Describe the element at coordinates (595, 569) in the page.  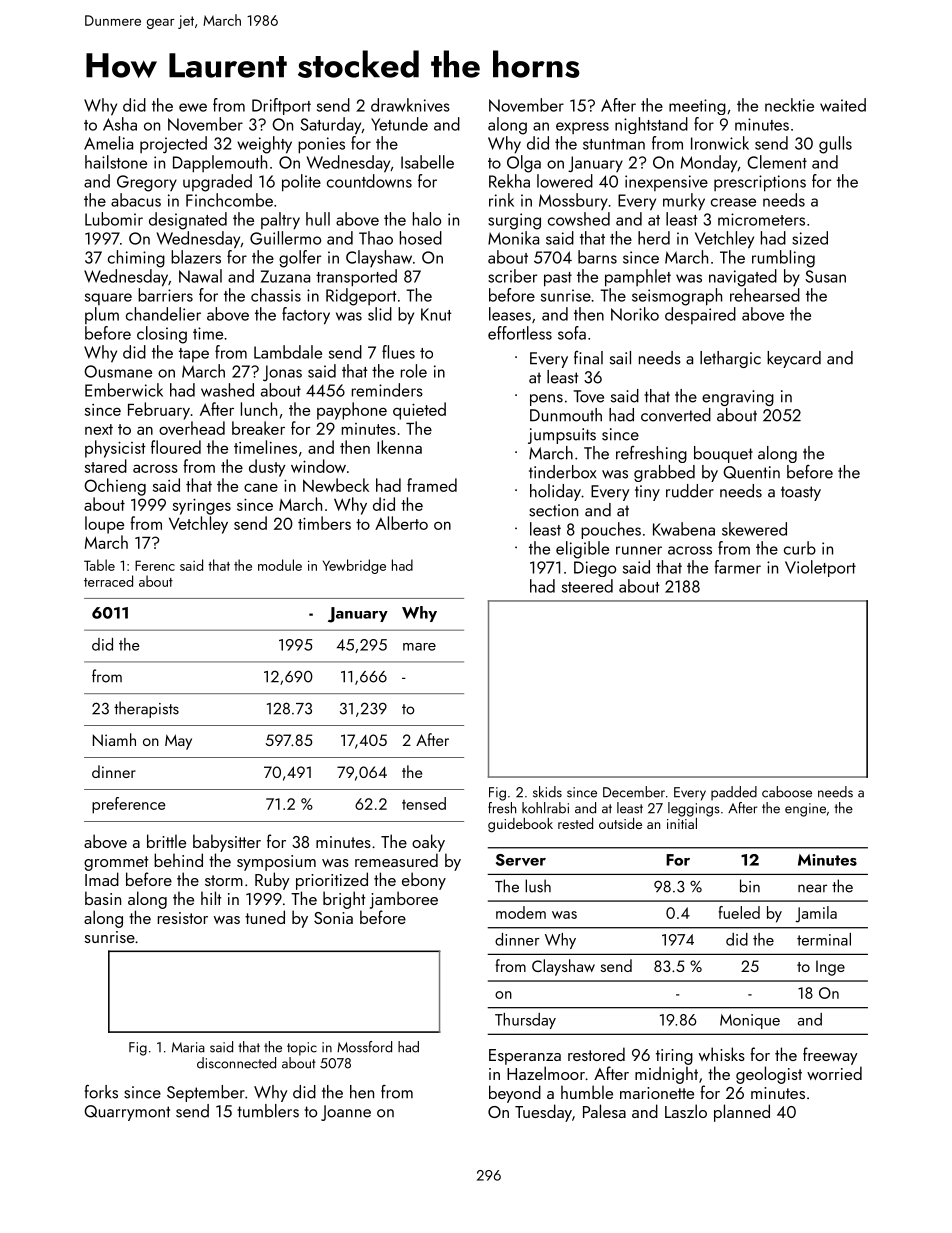
I see `Diego` at that location.
